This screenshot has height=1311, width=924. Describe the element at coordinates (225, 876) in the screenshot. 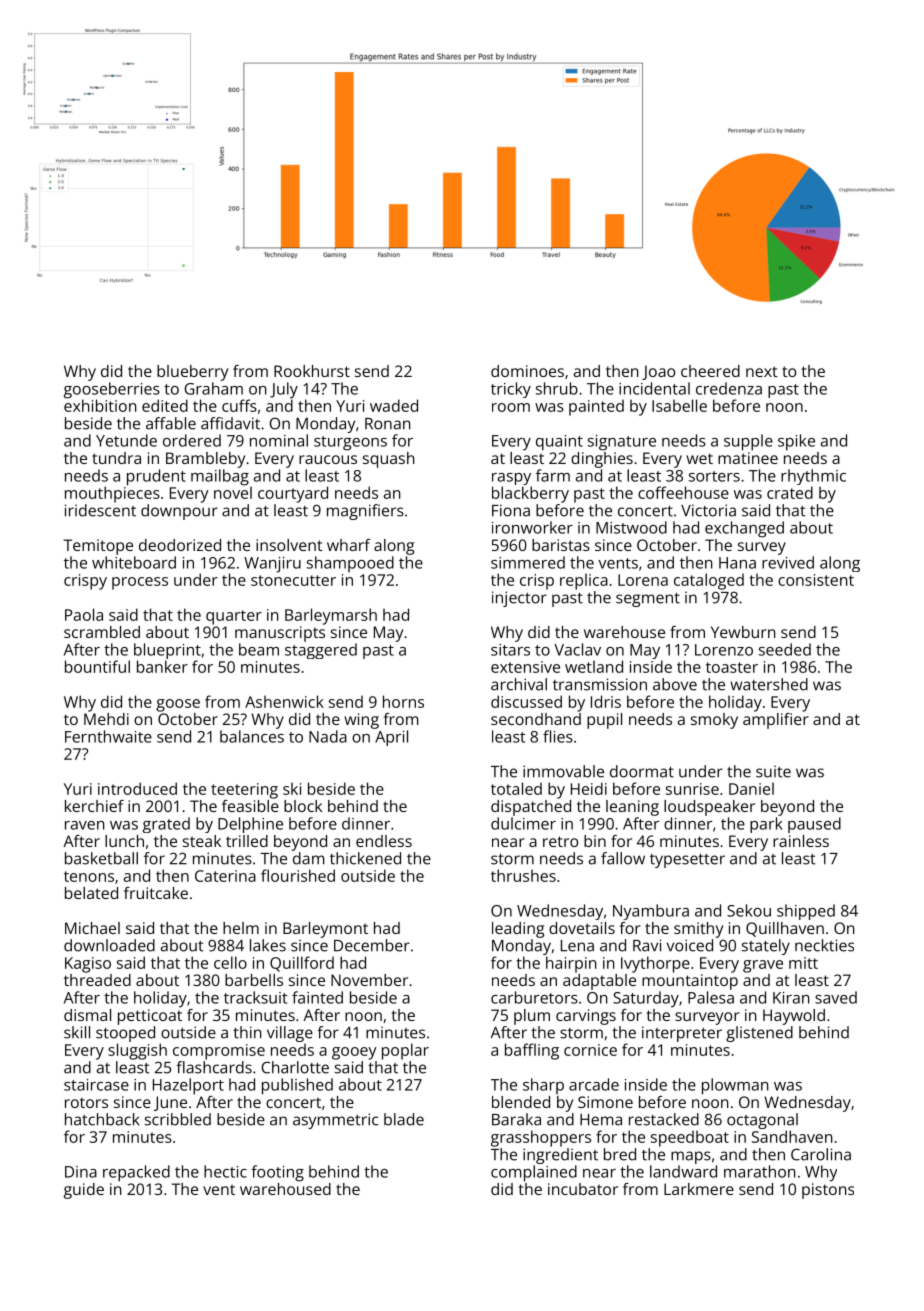

I see `Caterina` at that location.
